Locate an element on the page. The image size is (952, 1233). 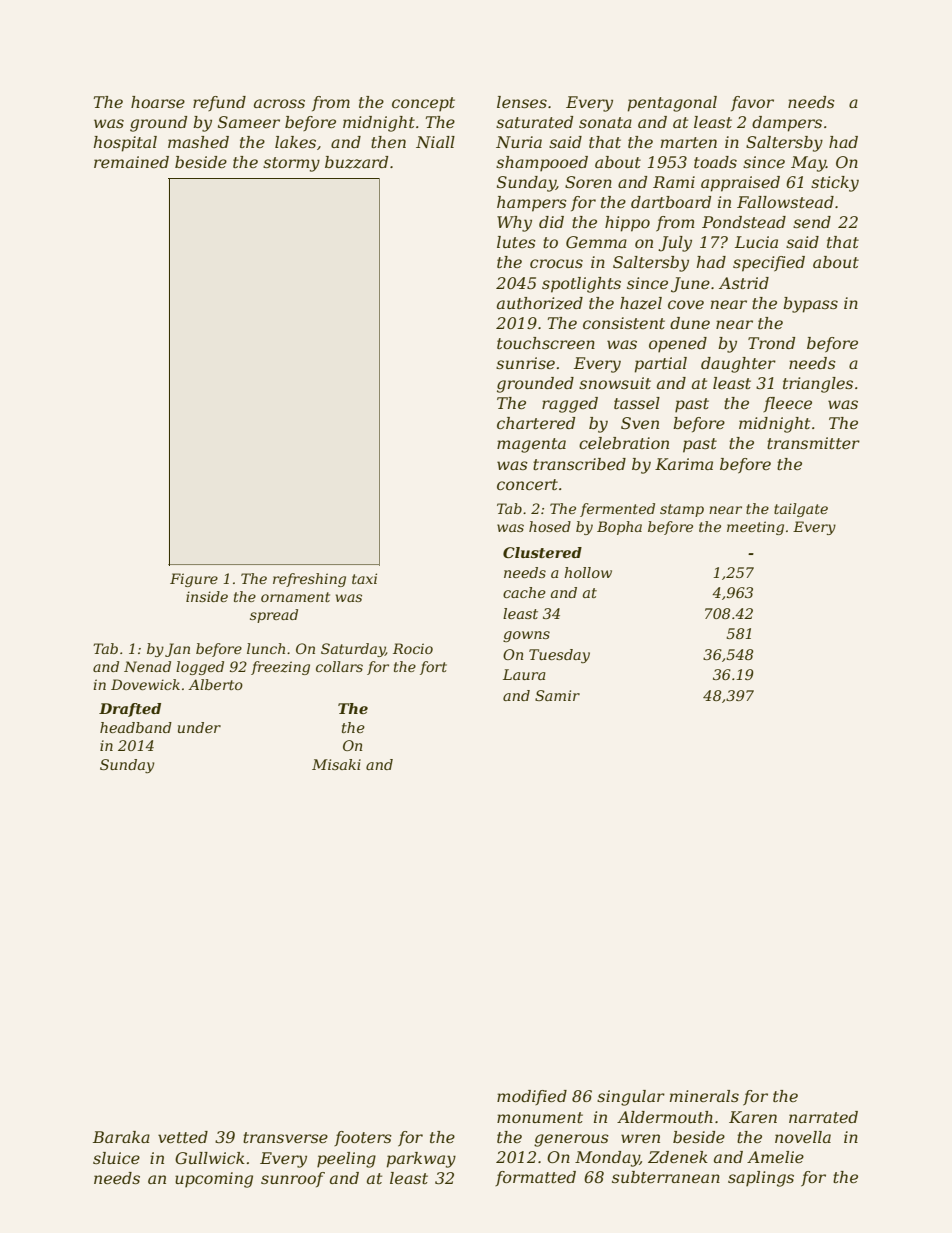
lenses is located at coordinates (522, 102).
